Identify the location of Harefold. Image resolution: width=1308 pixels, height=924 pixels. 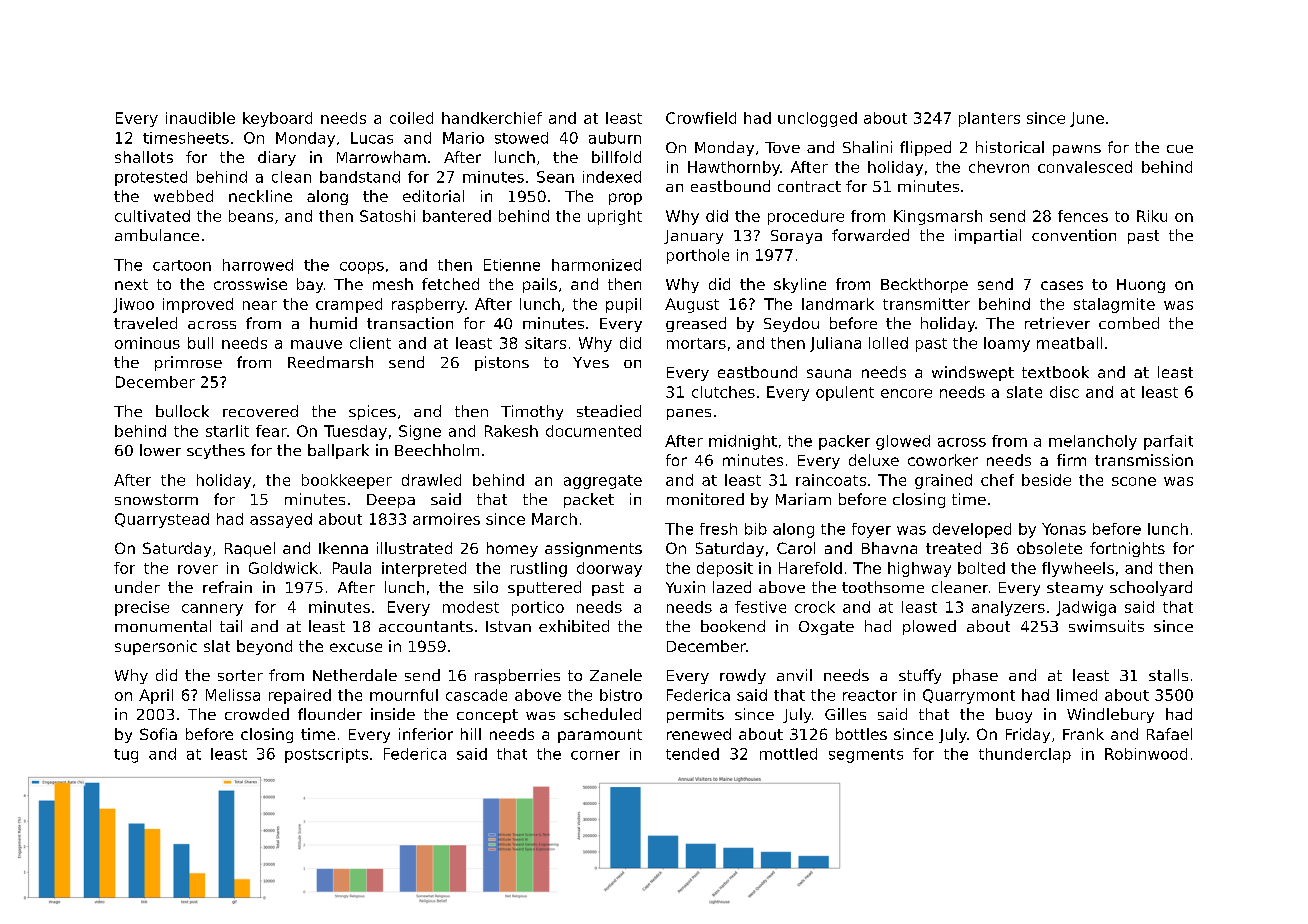
(810, 568).
